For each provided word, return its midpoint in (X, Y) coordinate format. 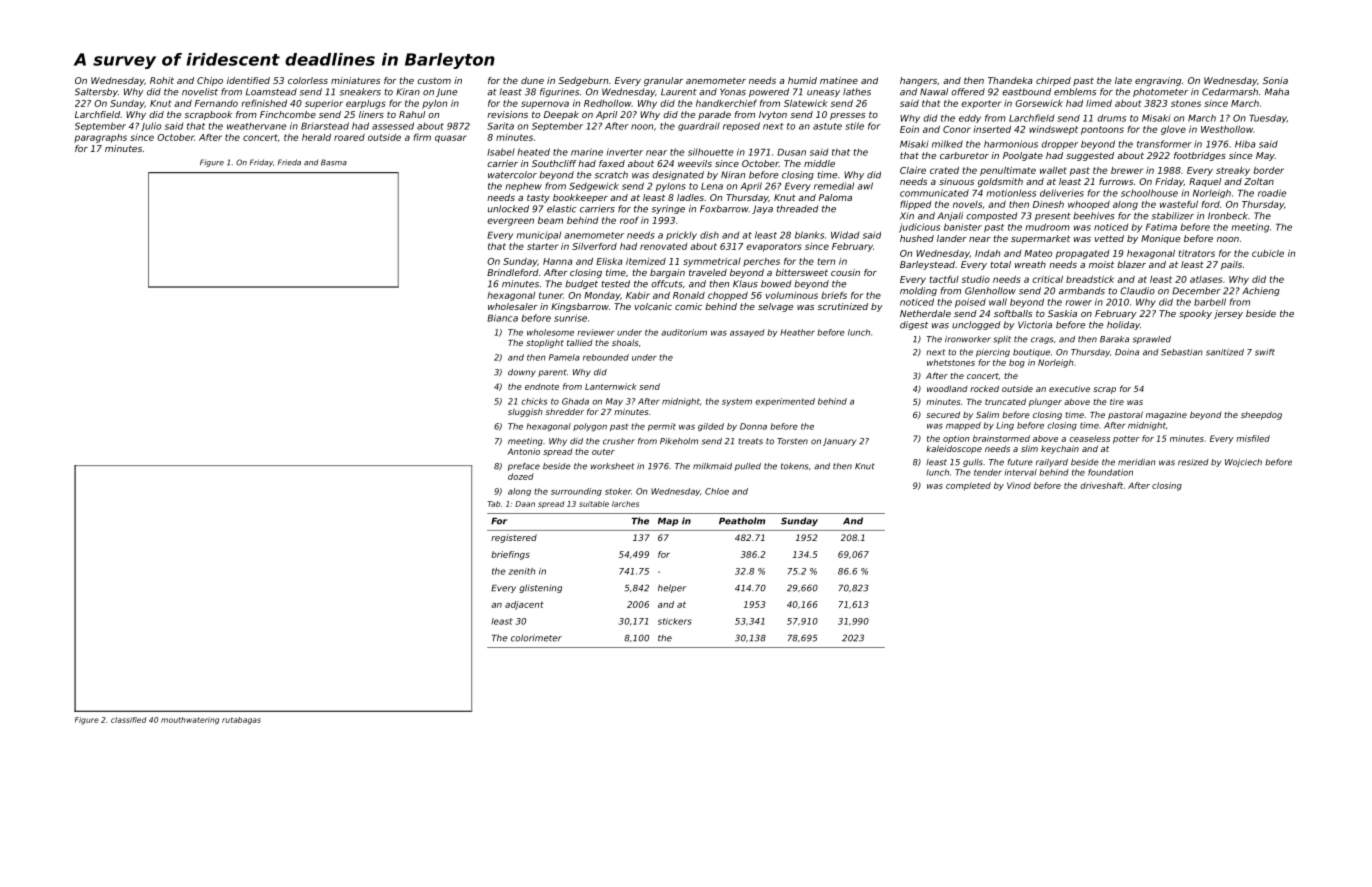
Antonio (523, 451)
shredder (564, 411)
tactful (944, 279)
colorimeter (536, 638)
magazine (1166, 416)
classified (129, 720)
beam (550, 220)
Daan (525, 504)
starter (542, 246)
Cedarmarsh (1230, 92)
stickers (675, 621)
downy (522, 373)
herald (316, 137)
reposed (741, 126)
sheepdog (1261, 415)
